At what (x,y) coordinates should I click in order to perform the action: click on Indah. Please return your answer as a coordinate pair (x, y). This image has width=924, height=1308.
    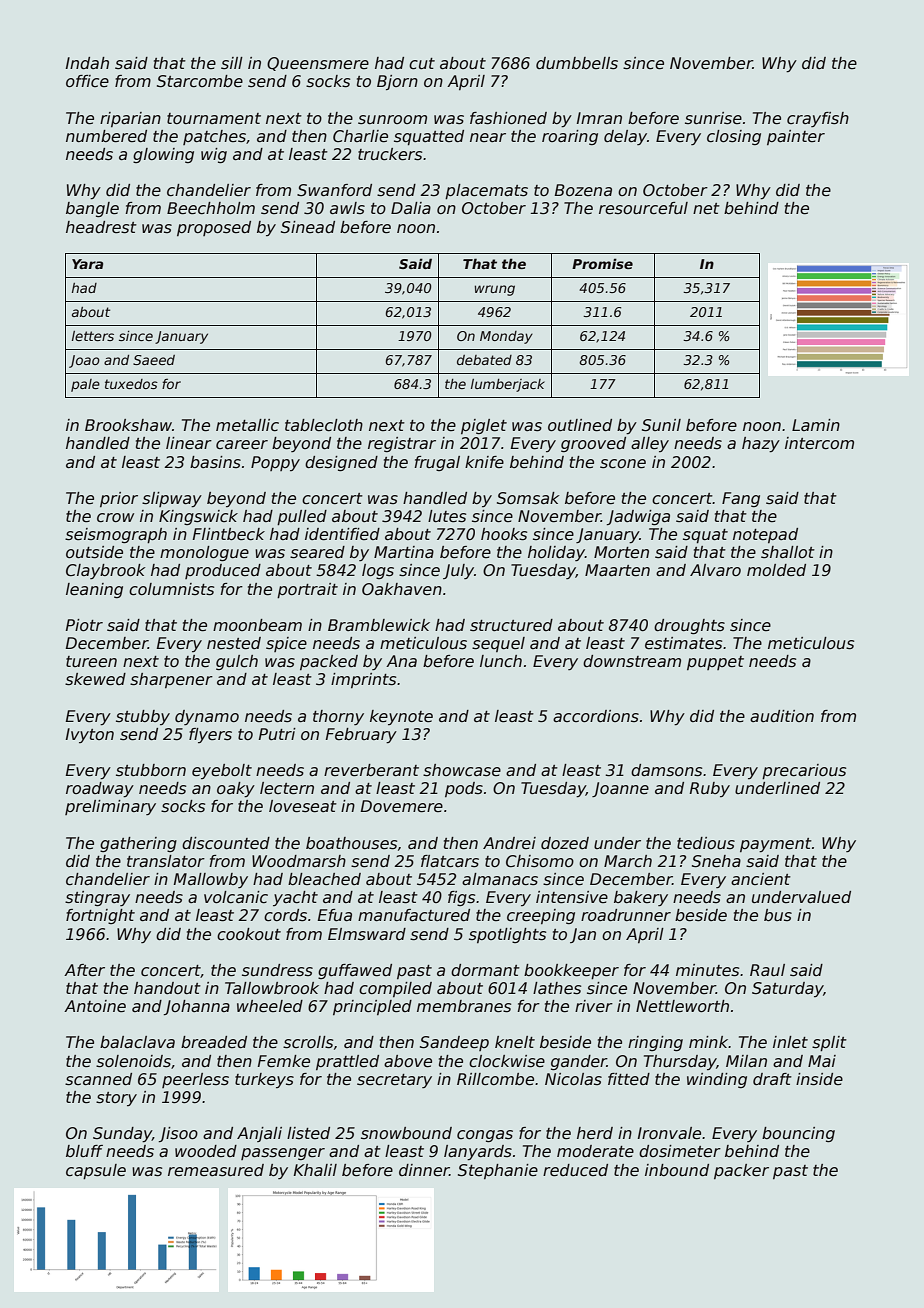
    Looking at the image, I should click on (87, 63).
